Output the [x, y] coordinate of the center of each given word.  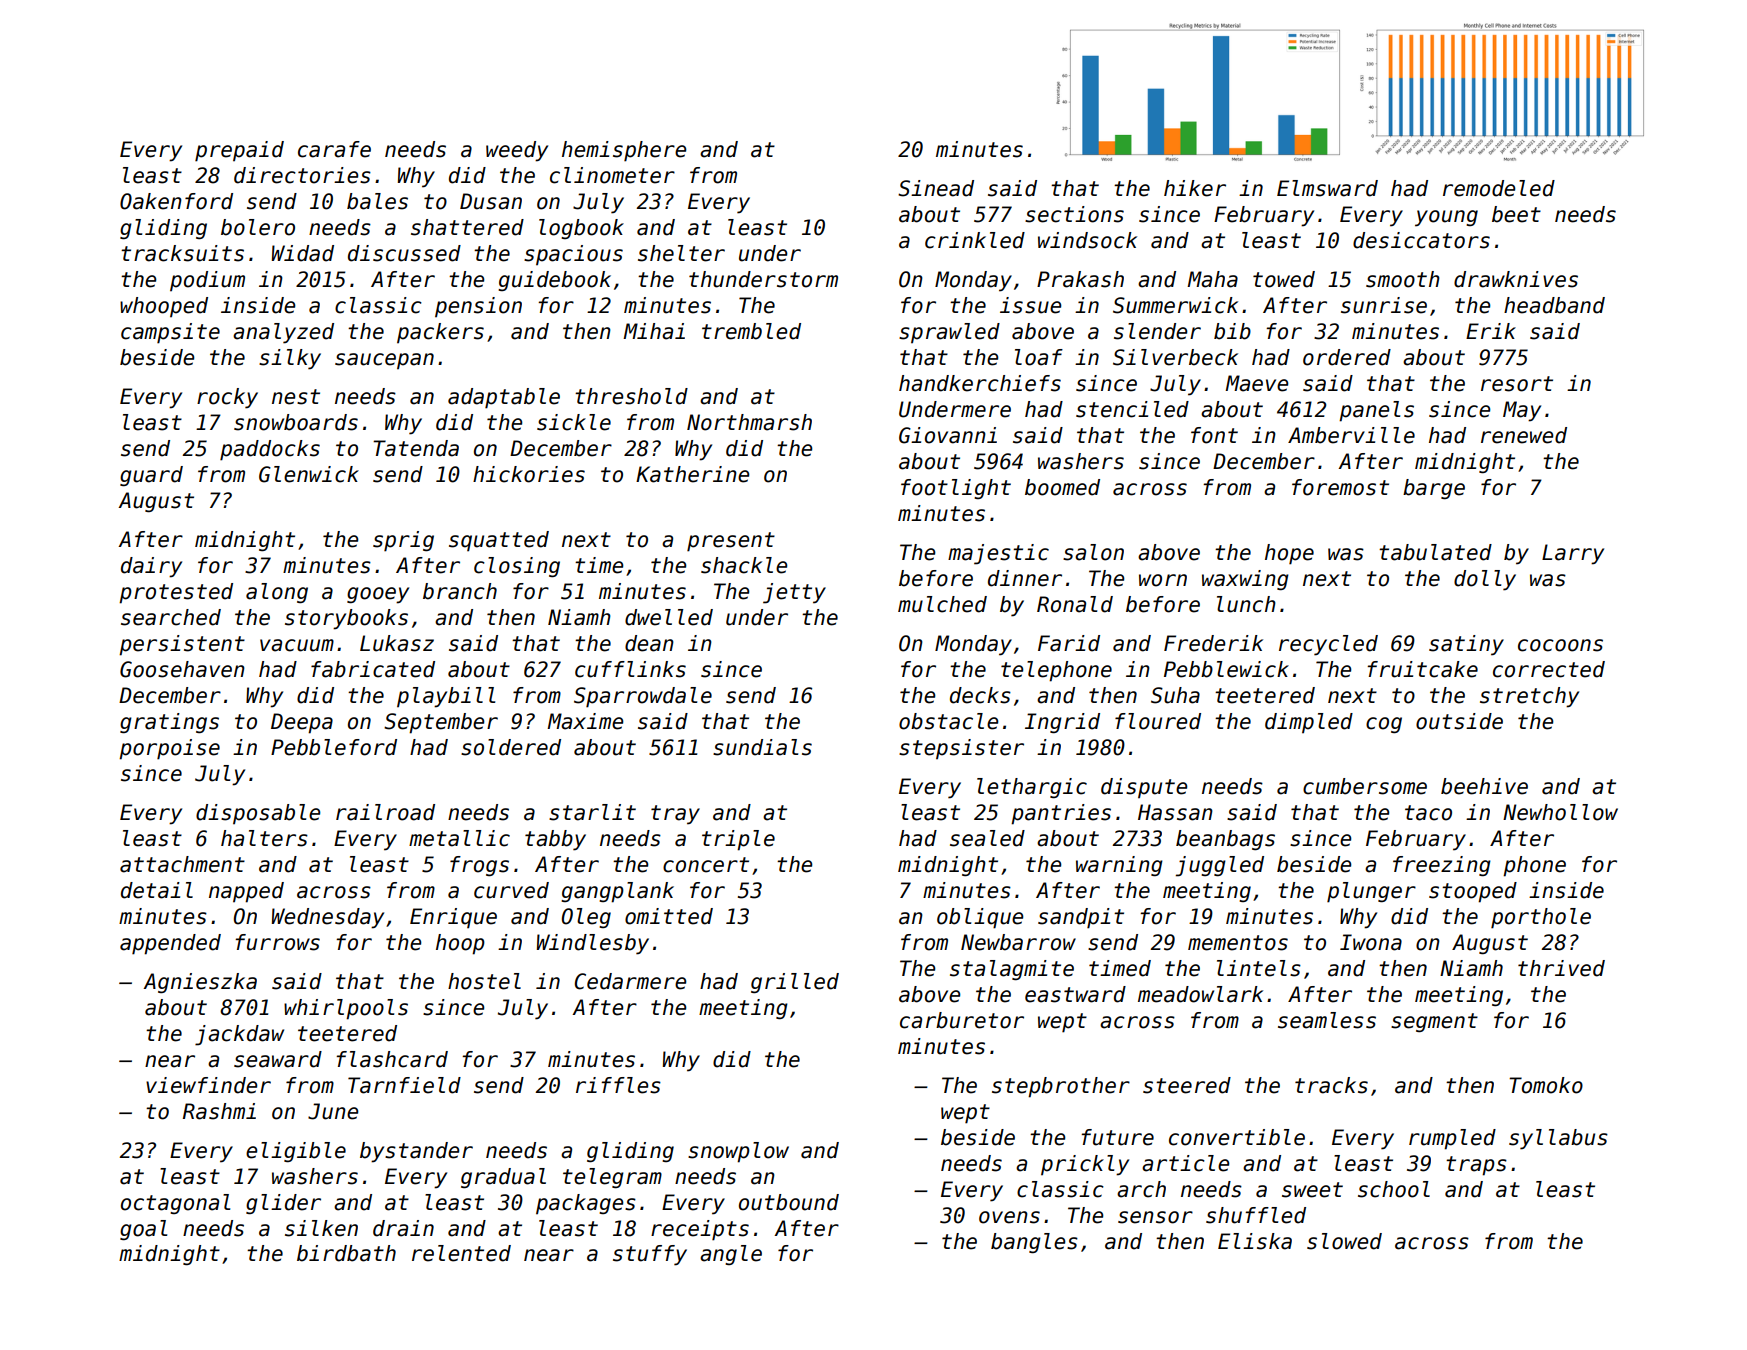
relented [461, 1253]
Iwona [1371, 942]
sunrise [1384, 305]
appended [170, 944]
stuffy [650, 1255]
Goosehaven [182, 669]
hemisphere [624, 151]
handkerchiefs [980, 383]
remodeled [1499, 188]
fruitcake [1422, 669]
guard [151, 476]
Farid [1069, 643]
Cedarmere [631, 981]
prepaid [239, 151]
